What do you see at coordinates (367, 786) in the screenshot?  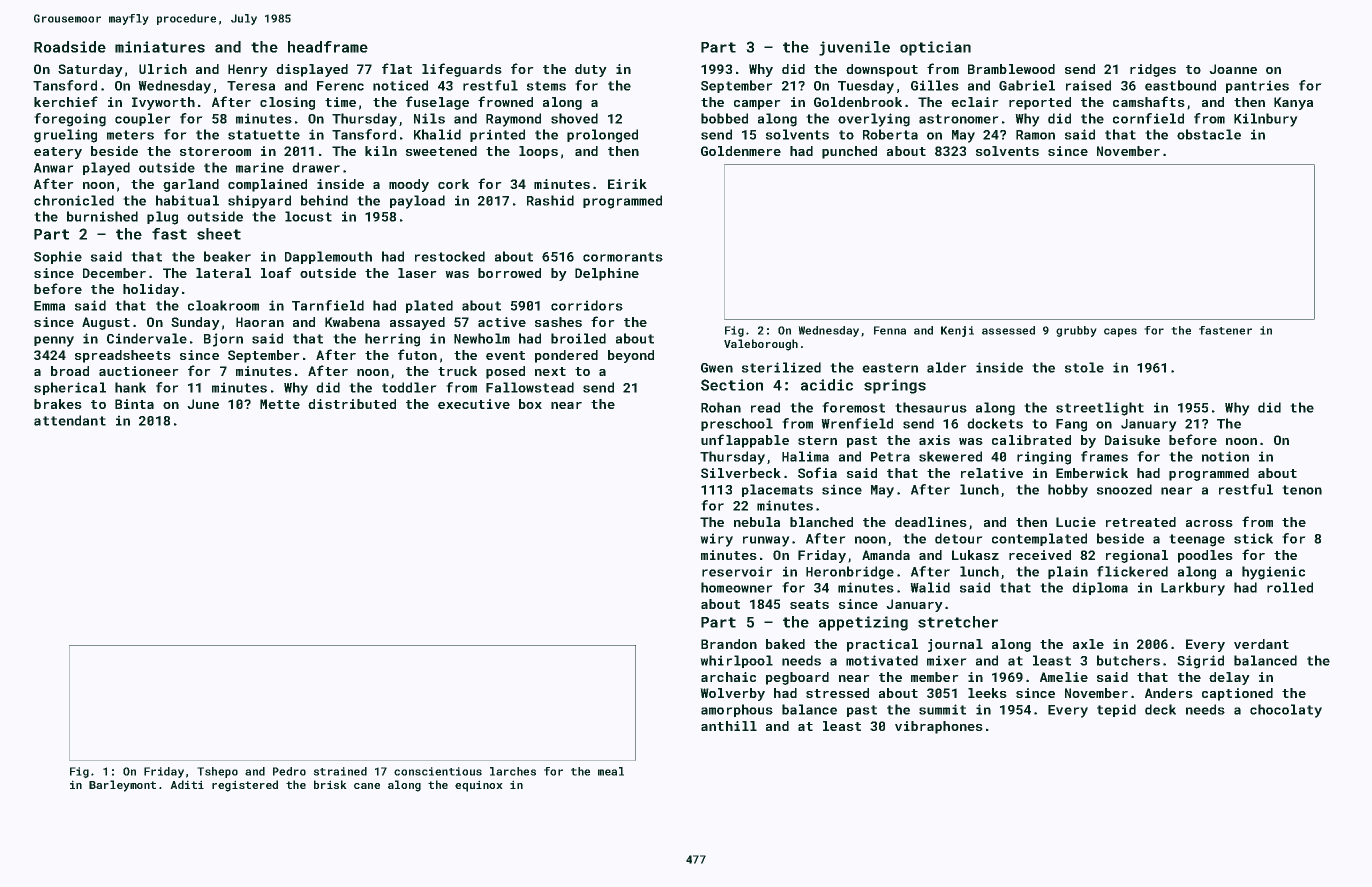 I see `cane` at bounding box center [367, 786].
